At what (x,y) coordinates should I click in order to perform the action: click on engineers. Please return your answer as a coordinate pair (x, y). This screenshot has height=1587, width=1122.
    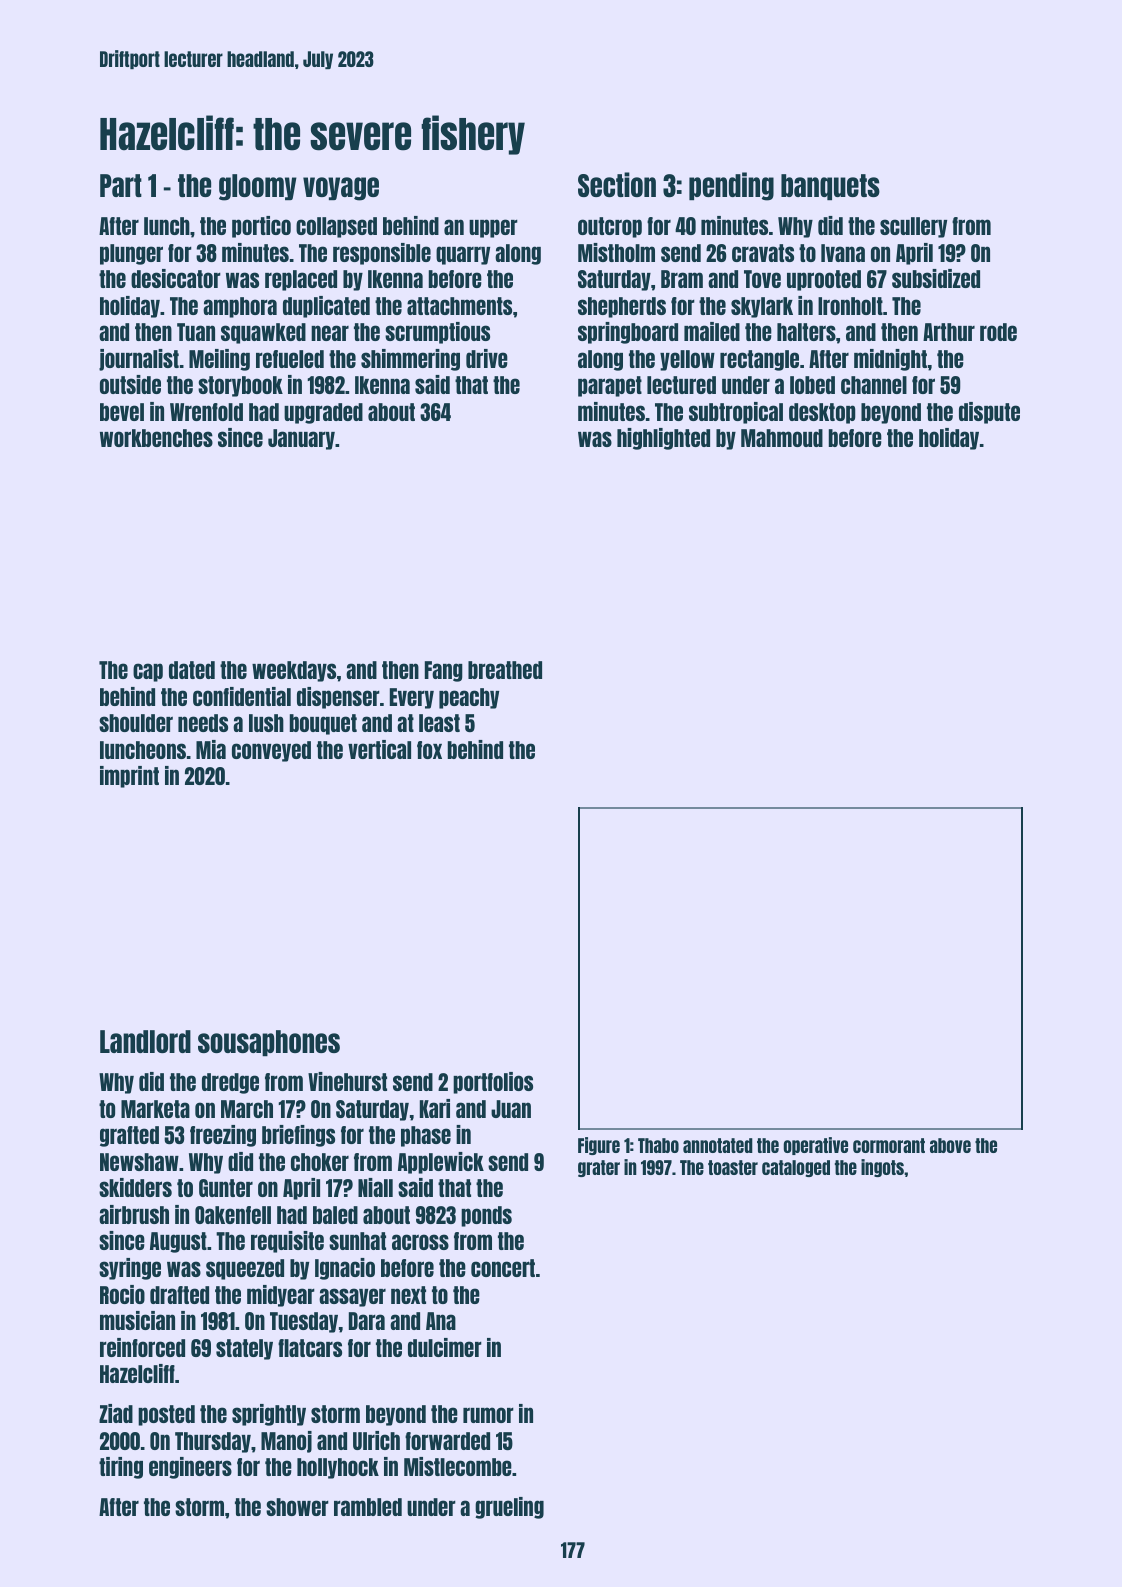
    Looking at the image, I should click on (190, 1468).
